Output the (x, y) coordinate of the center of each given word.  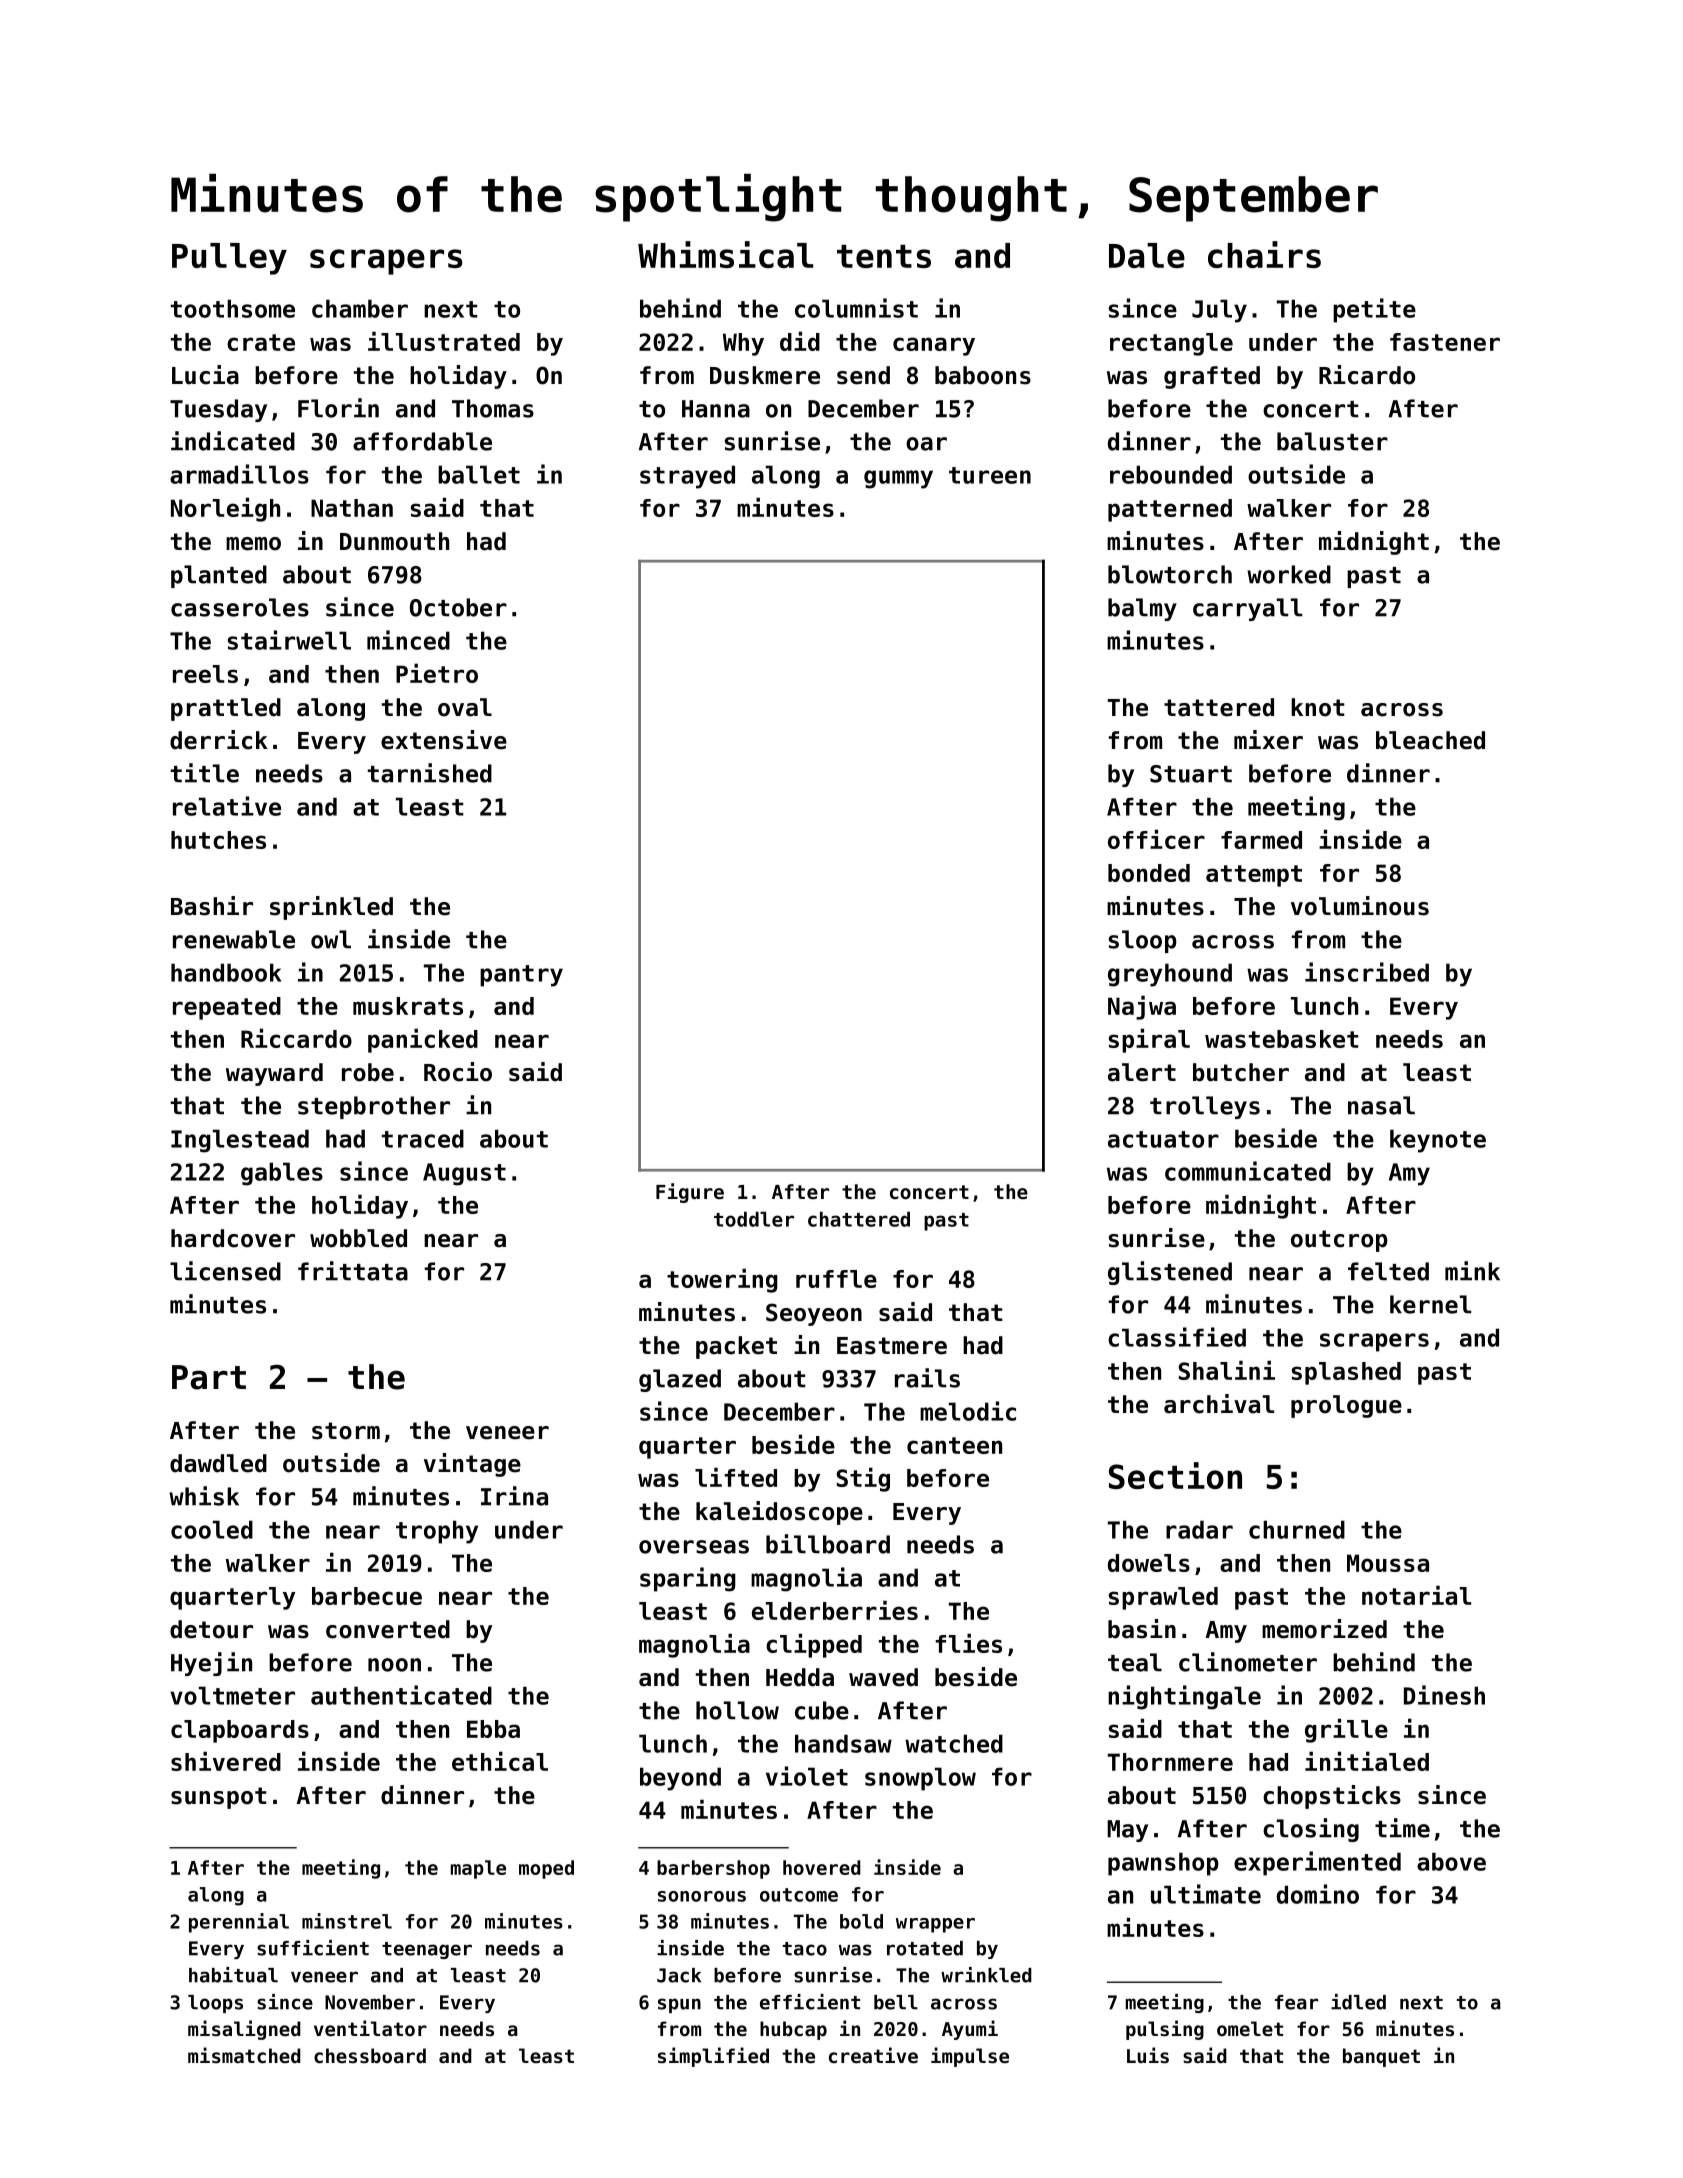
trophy (437, 1532)
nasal (1381, 1105)
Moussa (1388, 1563)
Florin (338, 408)
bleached (1430, 740)
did (800, 341)
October (458, 607)
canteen (954, 1445)
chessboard (370, 2056)
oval (465, 707)
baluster (1332, 441)
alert (1142, 1072)
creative (873, 2055)
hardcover (233, 1238)
